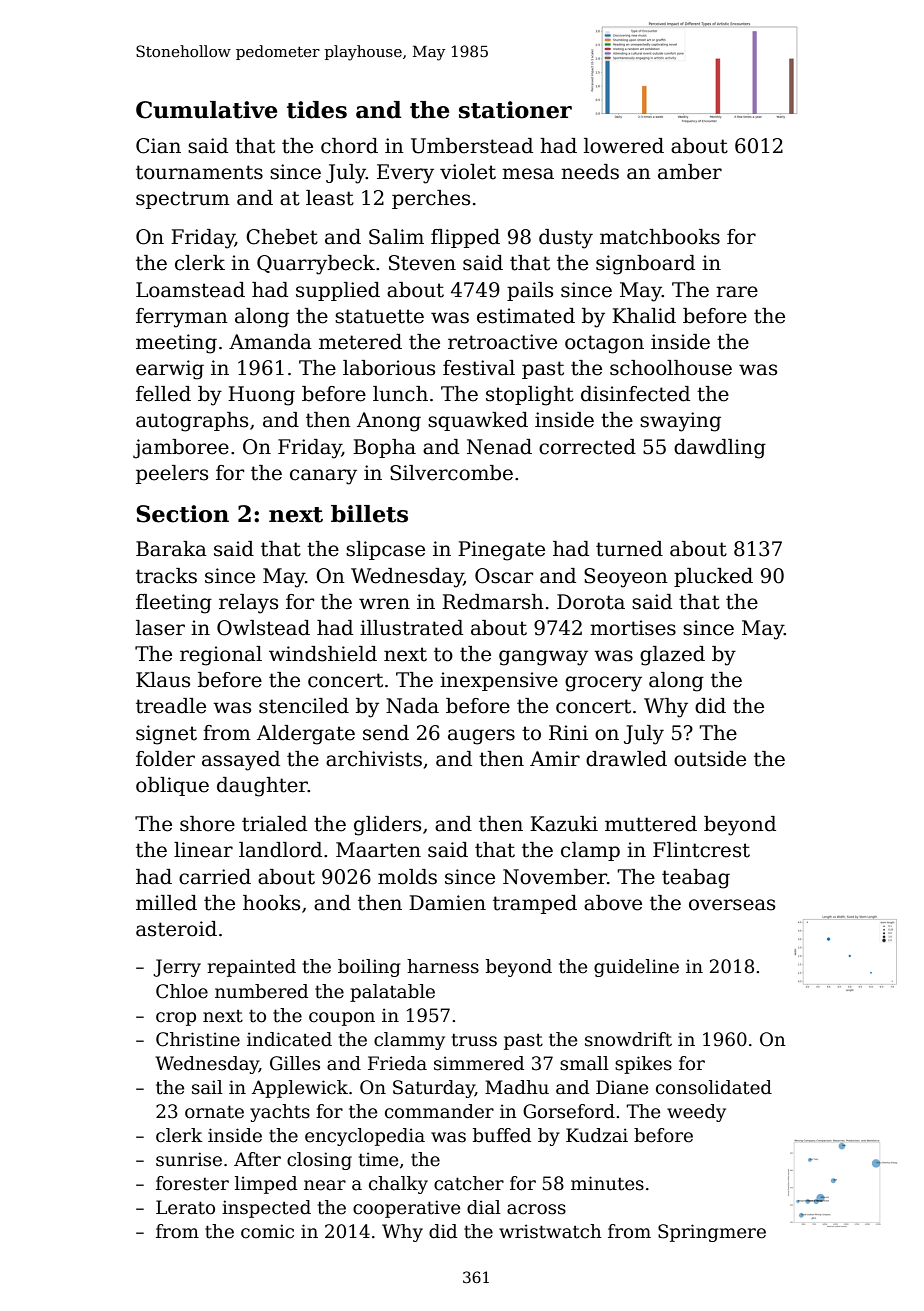  I want to click on lowered, so click(624, 146).
